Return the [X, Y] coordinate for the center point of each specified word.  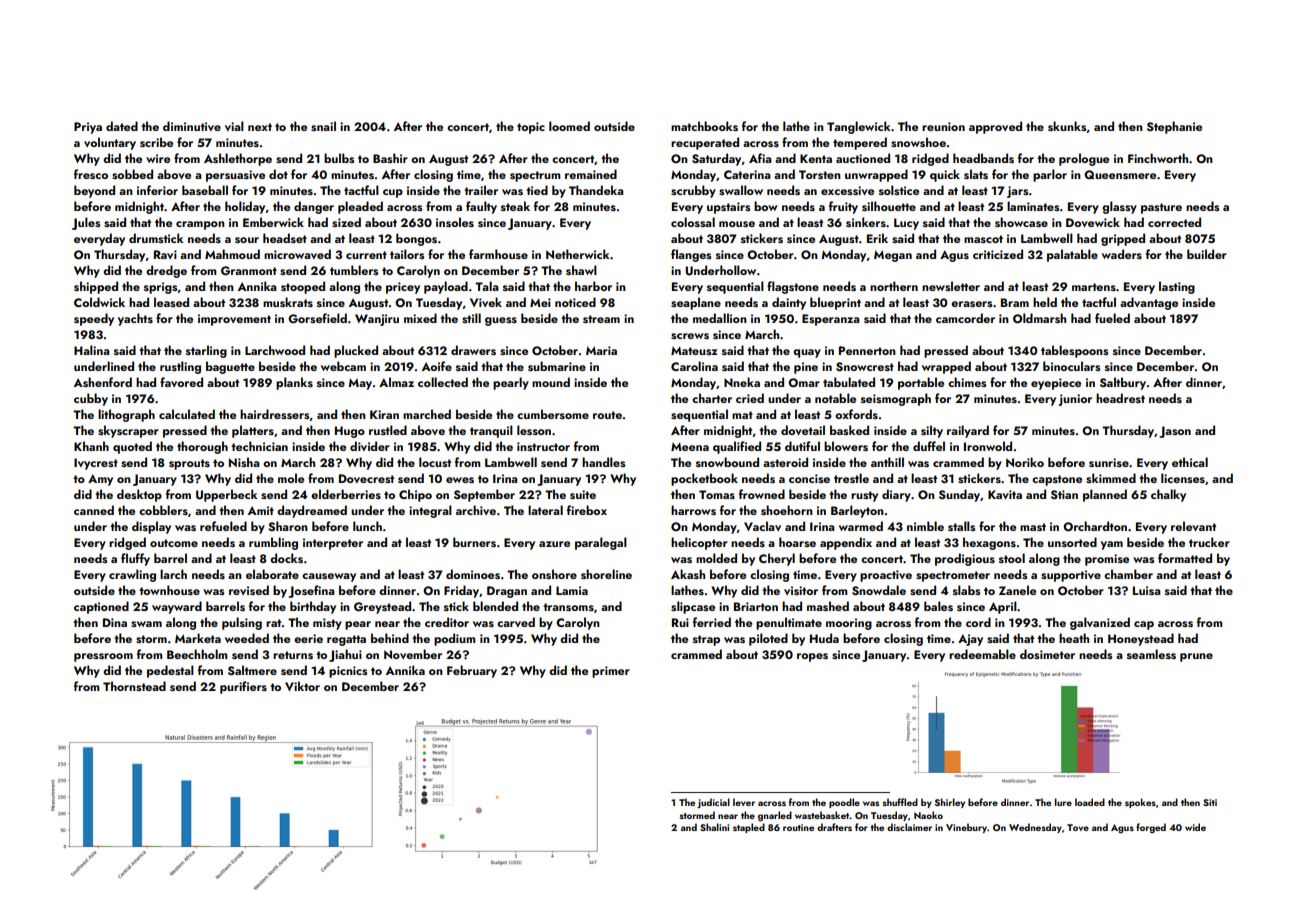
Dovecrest [366, 478]
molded [716, 558]
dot [278, 174]
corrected [1174, 222]
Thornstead [134, 686]
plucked [356, 351]
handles [604, 462]
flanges [691, 255]
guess [501, 321]
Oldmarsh [1039, 318]
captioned [101, 607]
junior [1075, 400]
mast [1033, 527]
